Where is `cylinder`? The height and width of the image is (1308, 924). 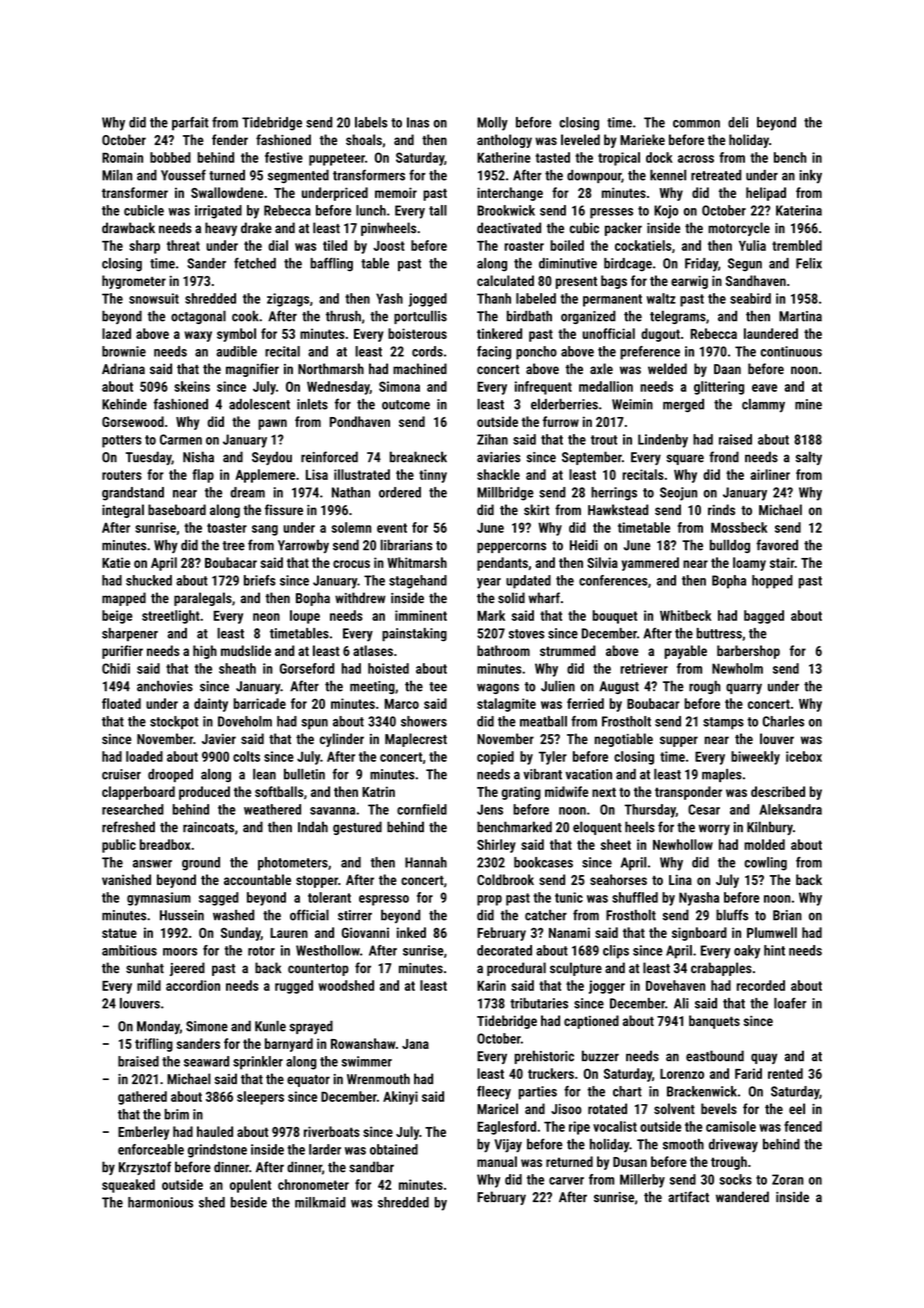
cylinder is located at coordinates (342, 740).
